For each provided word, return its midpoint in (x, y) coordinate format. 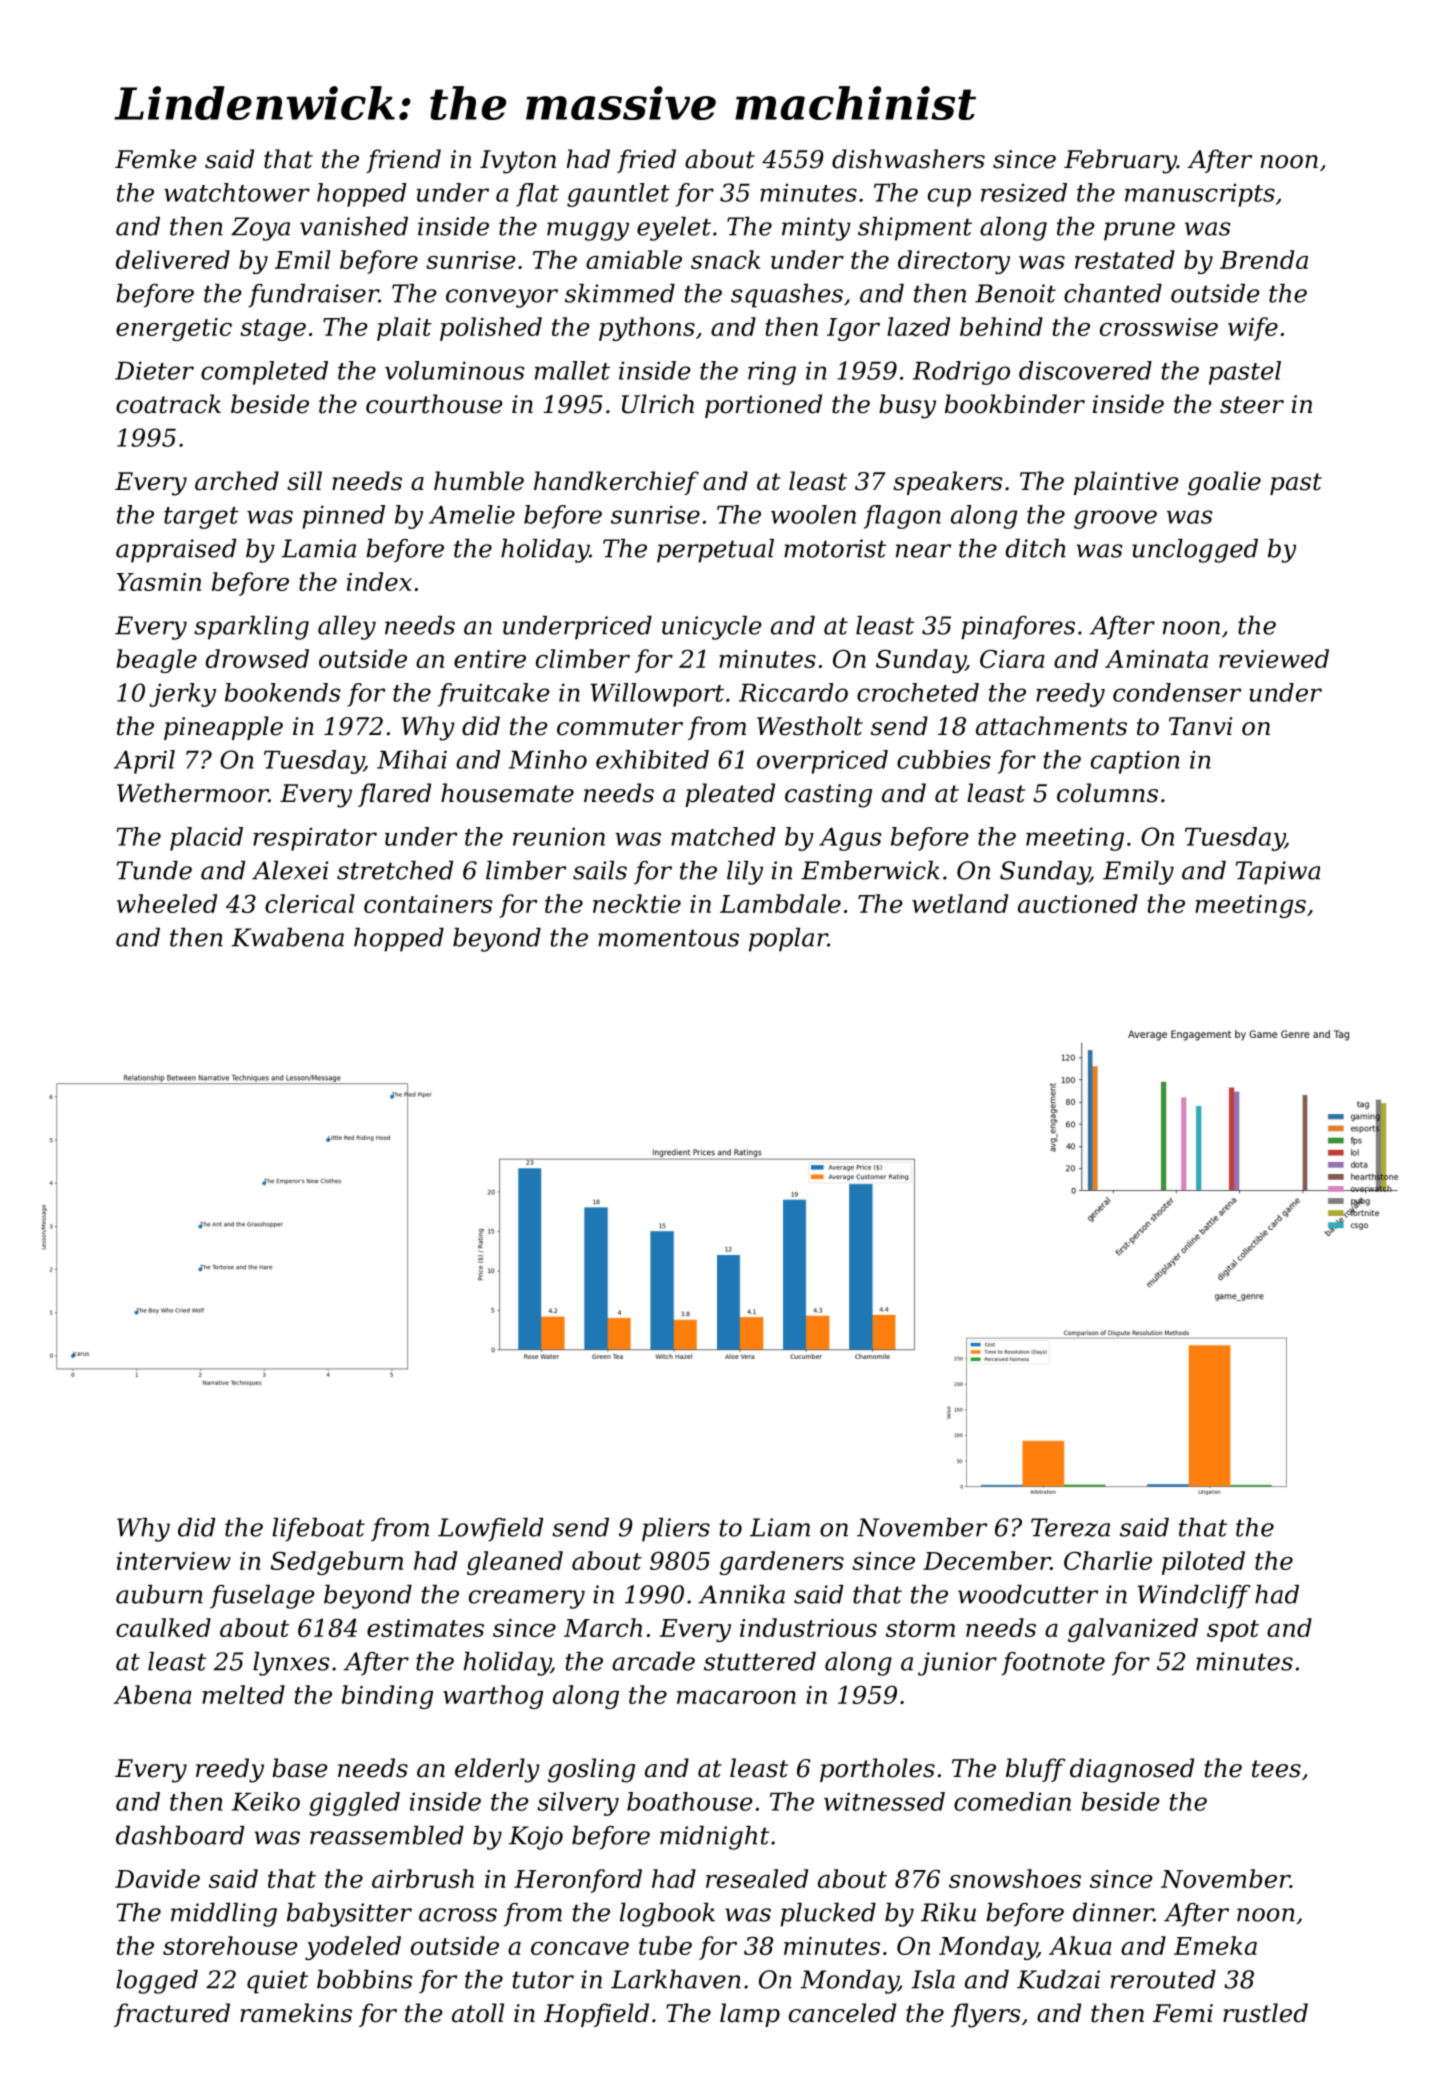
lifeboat (318, 1529)
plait (404, 329)
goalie (1224, 483)
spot (1233, 1631)
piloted (1203, 1563)
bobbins (365, 1979)
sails (600, 870)
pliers (676, 1530)
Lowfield (490, 1529)
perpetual (715, 551)
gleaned (515, 1563)
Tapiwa (1278, 873)
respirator (315, 839)
